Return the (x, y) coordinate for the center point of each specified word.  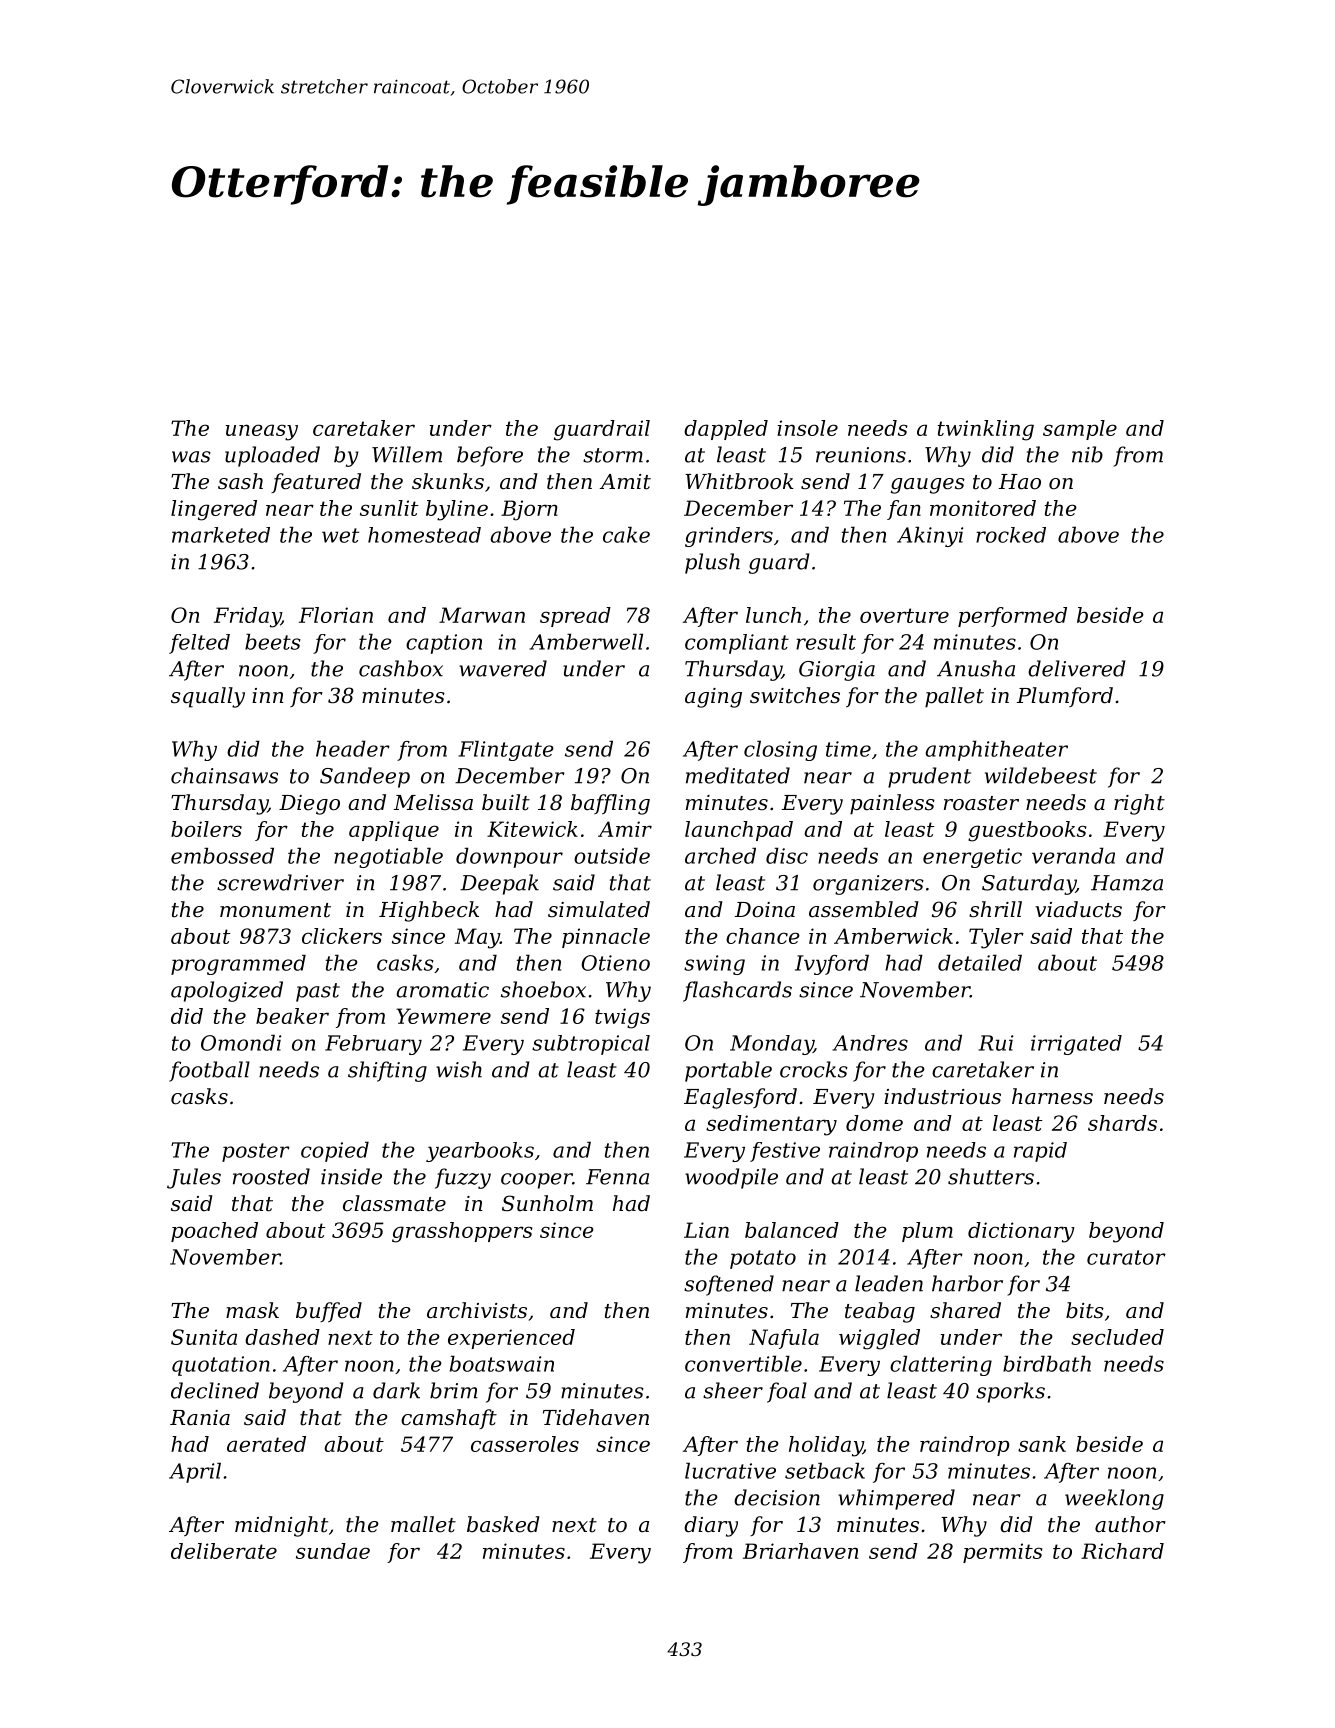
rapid (1040, 1152)
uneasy (262, 432)
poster (256, 1152)
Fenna (617, 1177)
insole (807, 428)
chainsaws (224, 775)
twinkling (985, 430)
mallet (423, 1524)
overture (904, 615)
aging (713, 698)
